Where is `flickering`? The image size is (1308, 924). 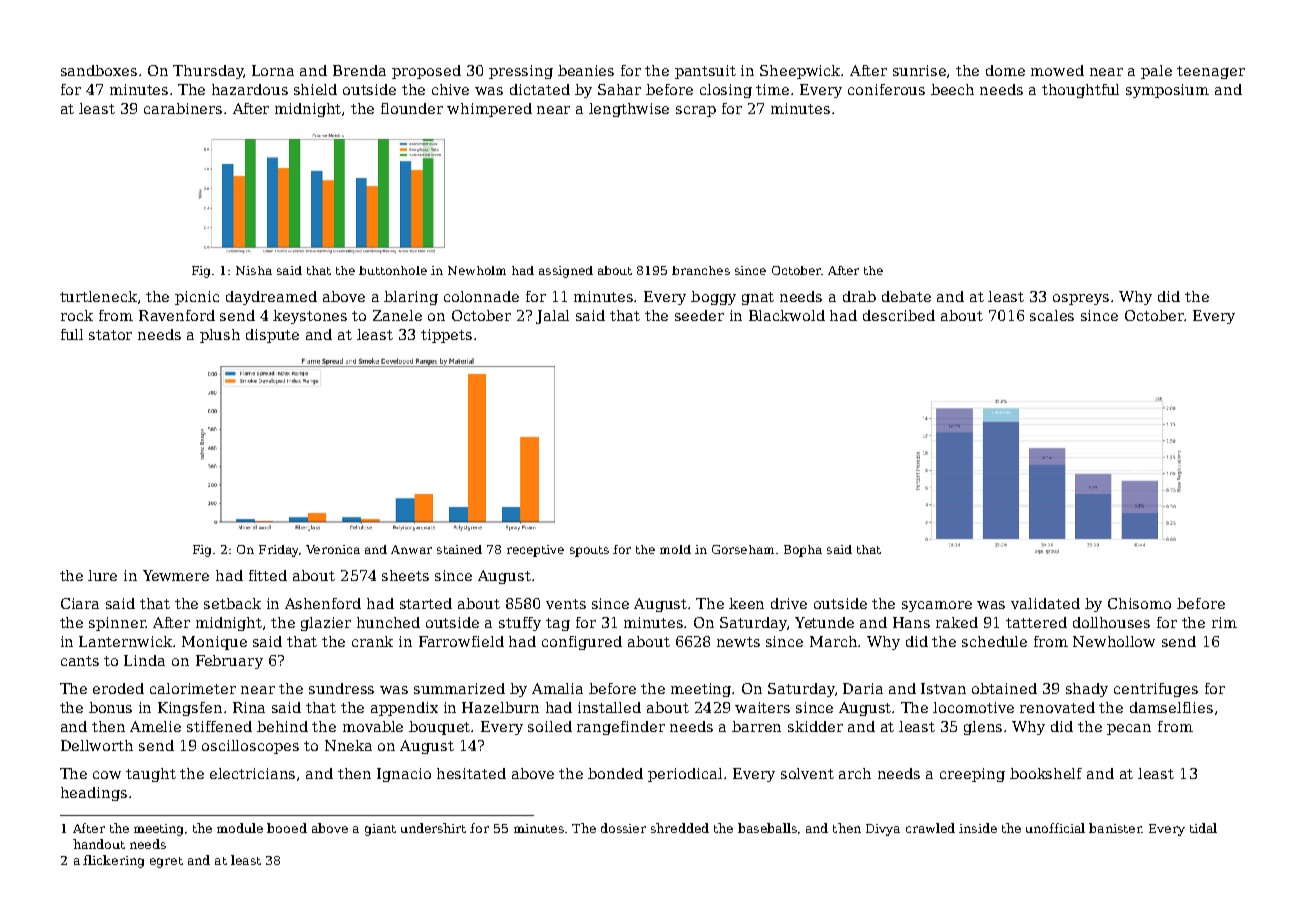
flickering is located at coordinates (113, 861).
